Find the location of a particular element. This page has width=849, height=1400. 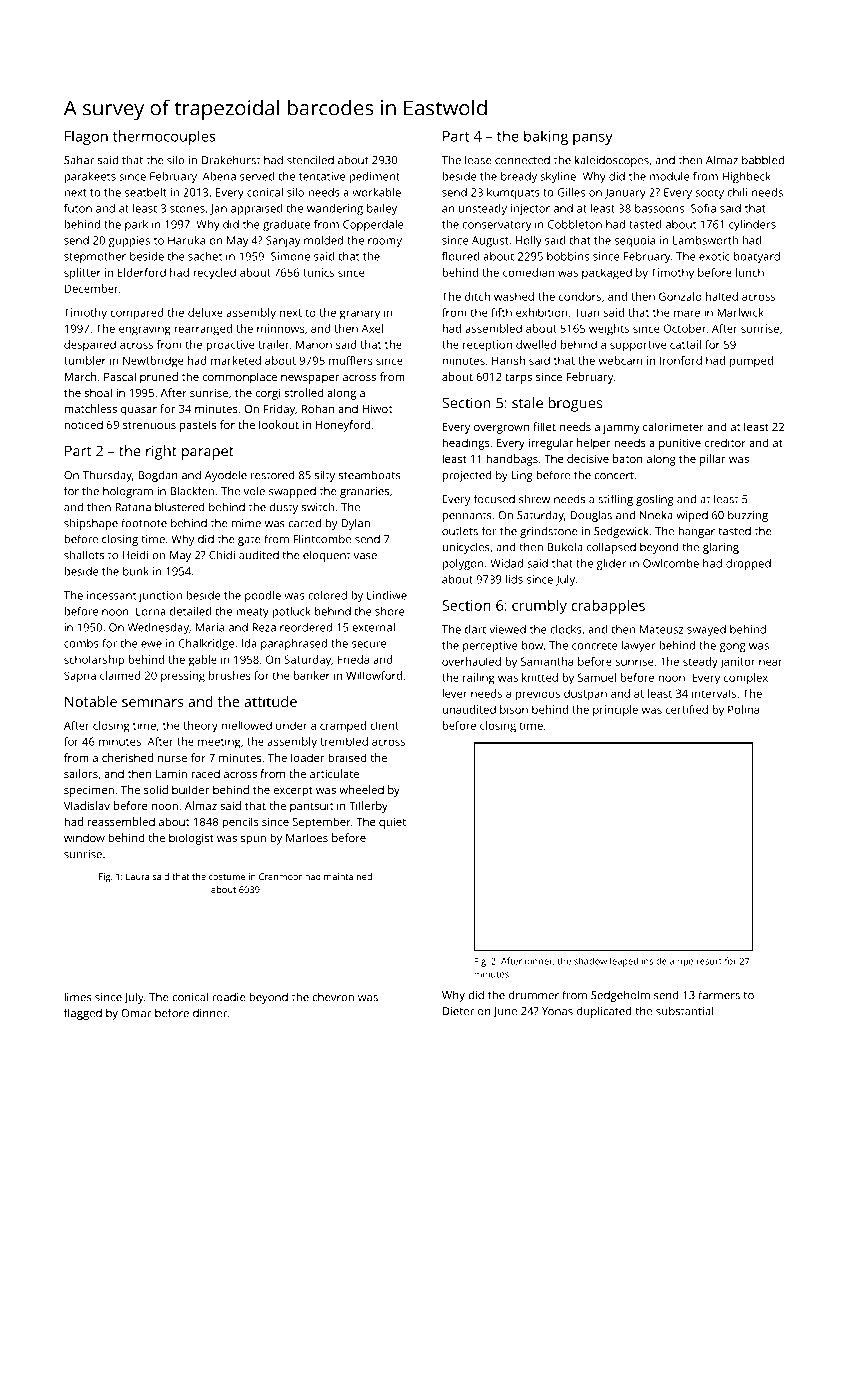

flagged is located at coordinates (83, 1014).
